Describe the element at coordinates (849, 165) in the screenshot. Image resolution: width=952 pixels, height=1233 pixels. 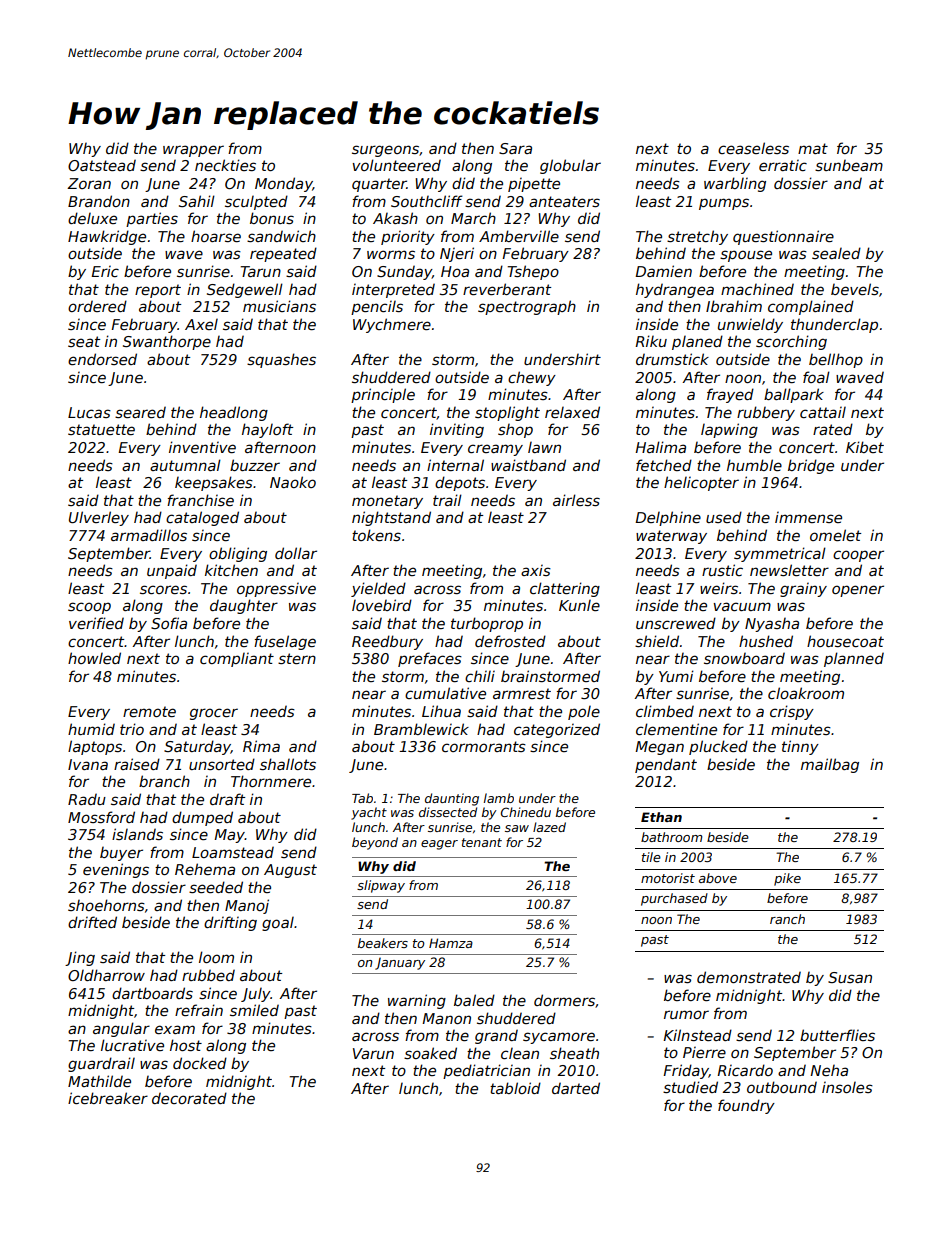
I see `sunbeam` at that location.
